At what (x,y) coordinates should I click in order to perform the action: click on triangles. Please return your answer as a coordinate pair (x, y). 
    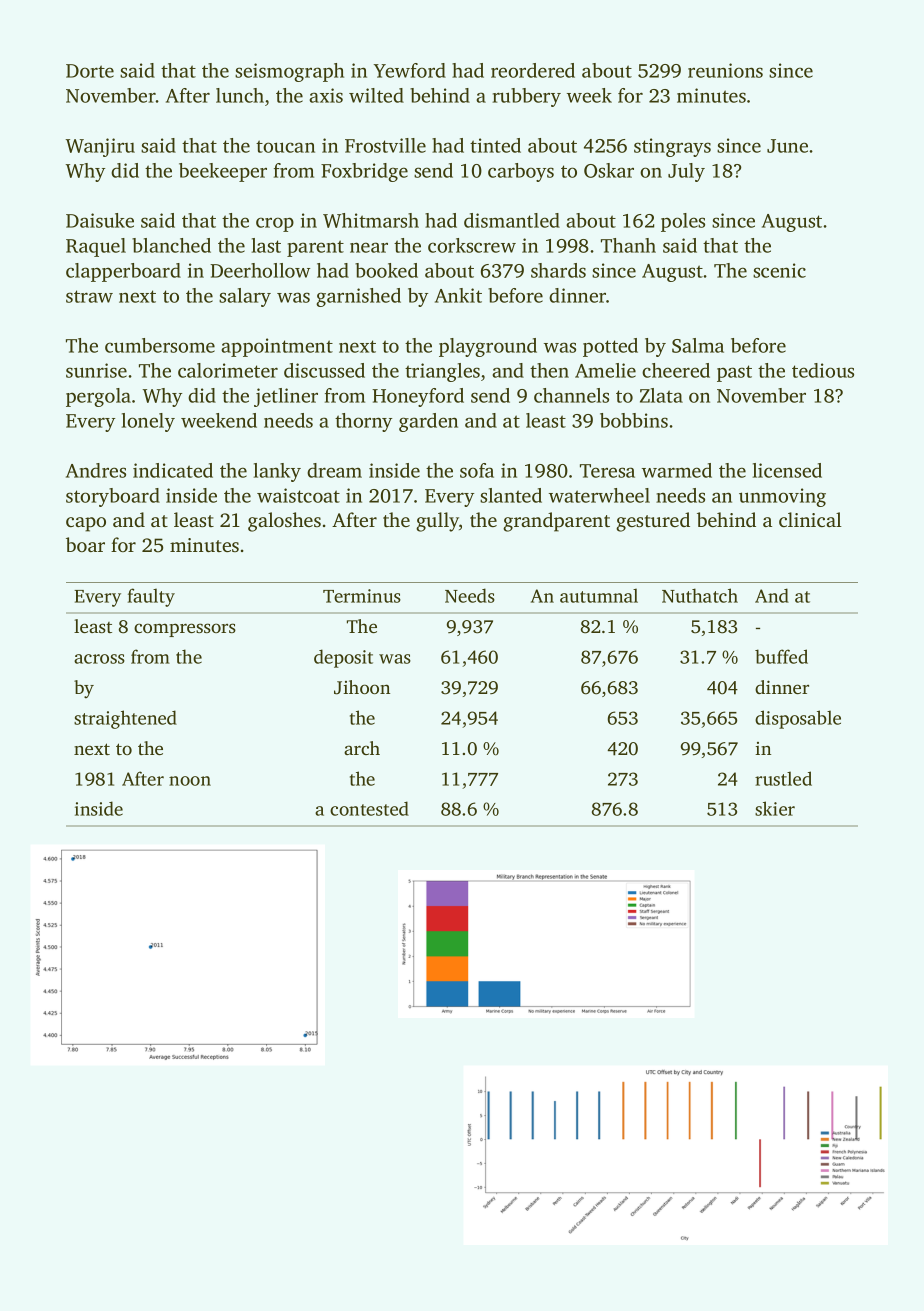
    Looking at the image, I should click on (442, 372).
